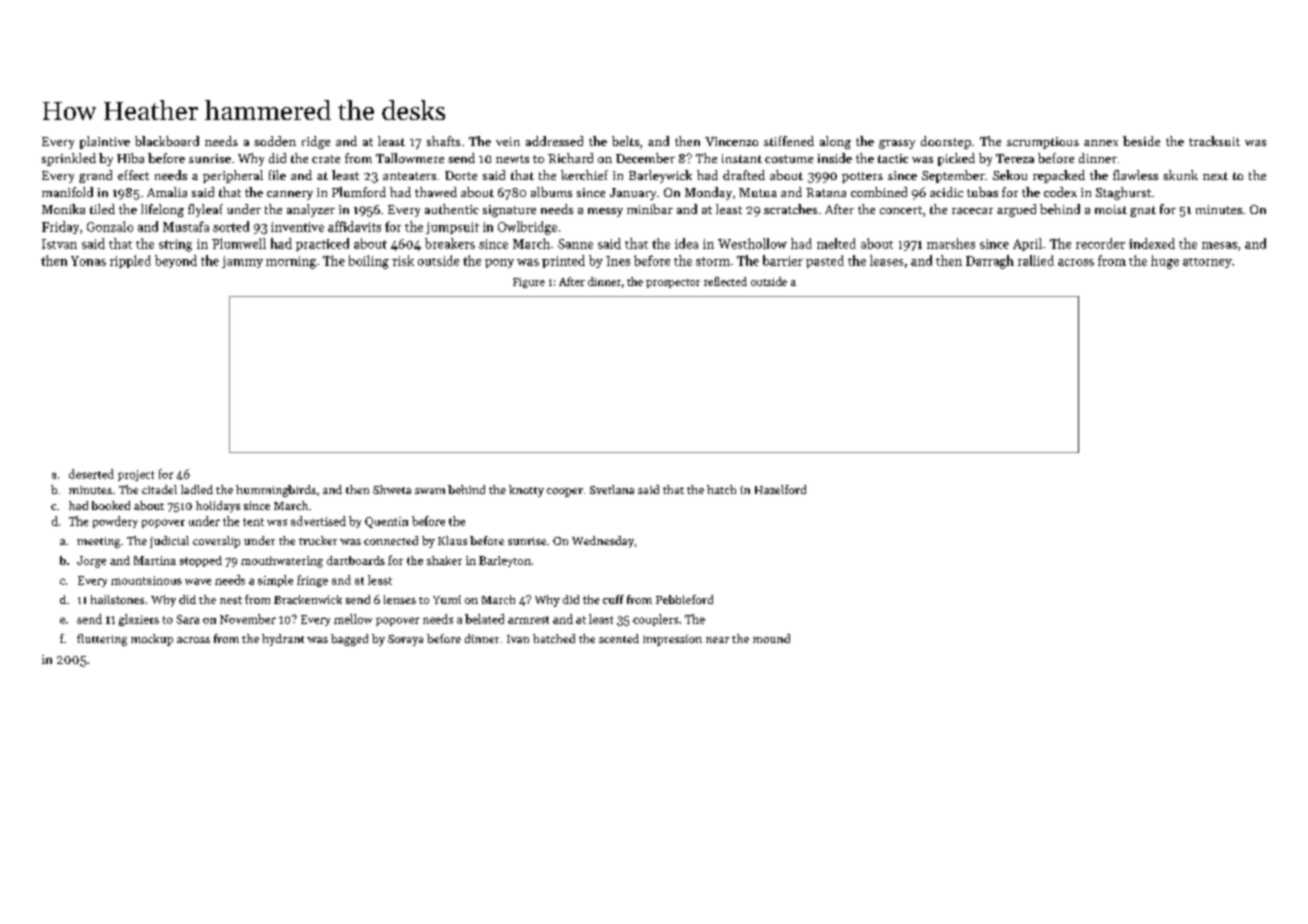 This screenshot has height=924, width=1308. I want to click on attorney, so click(1207, 263).
